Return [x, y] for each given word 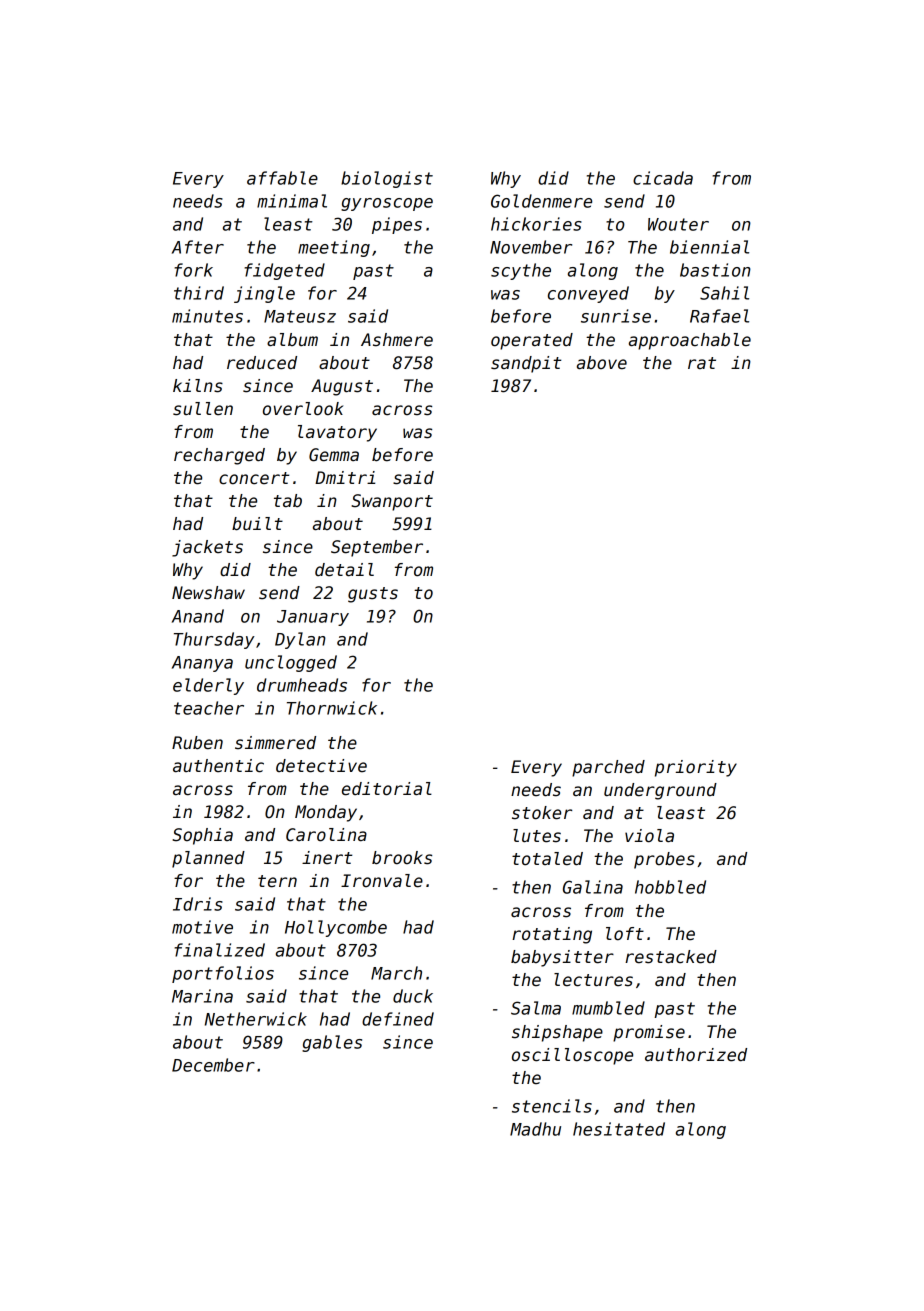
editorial [387, 789]
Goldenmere [541, 201]
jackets [207, 548]
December [213, 1065]
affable [282, 178]
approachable [690, 341]
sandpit [526, 364]
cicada [663, 178]
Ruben [197, 743]
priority [696, 768]
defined [398, 1019]
